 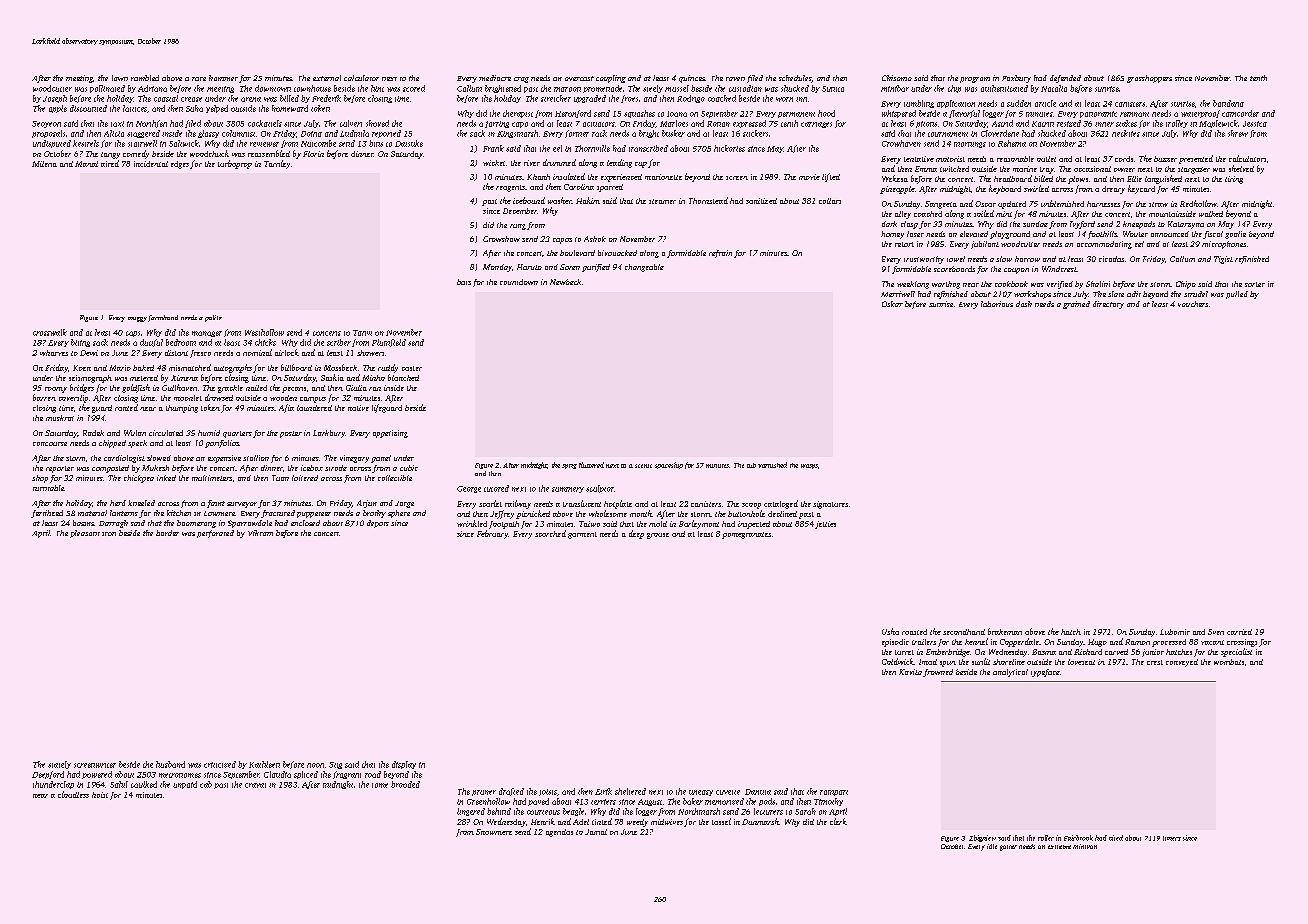 What do you see at coordinates (120, 78) in the screenshot?
I see `lawn` at bounding box center [120, 78].
